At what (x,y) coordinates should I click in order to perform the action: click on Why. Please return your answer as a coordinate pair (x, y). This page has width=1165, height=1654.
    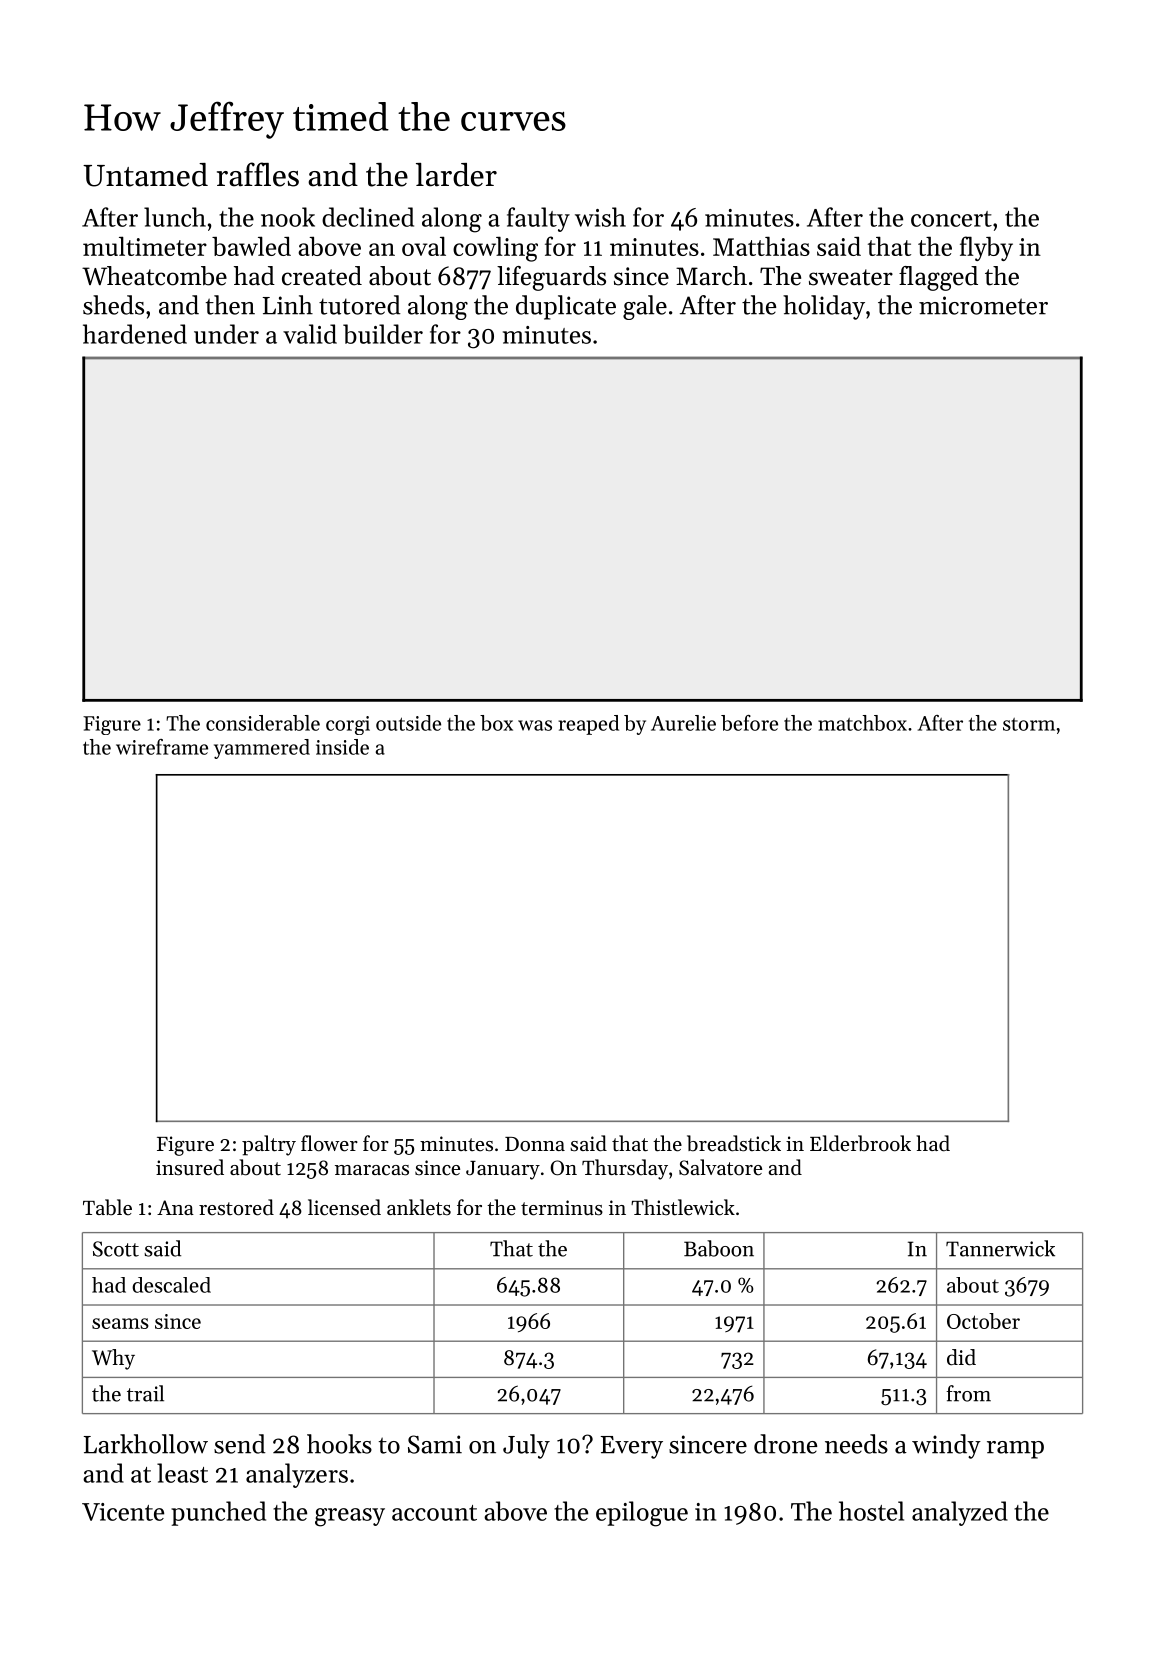
    Looking at the image, I should click on (113, 1359).
